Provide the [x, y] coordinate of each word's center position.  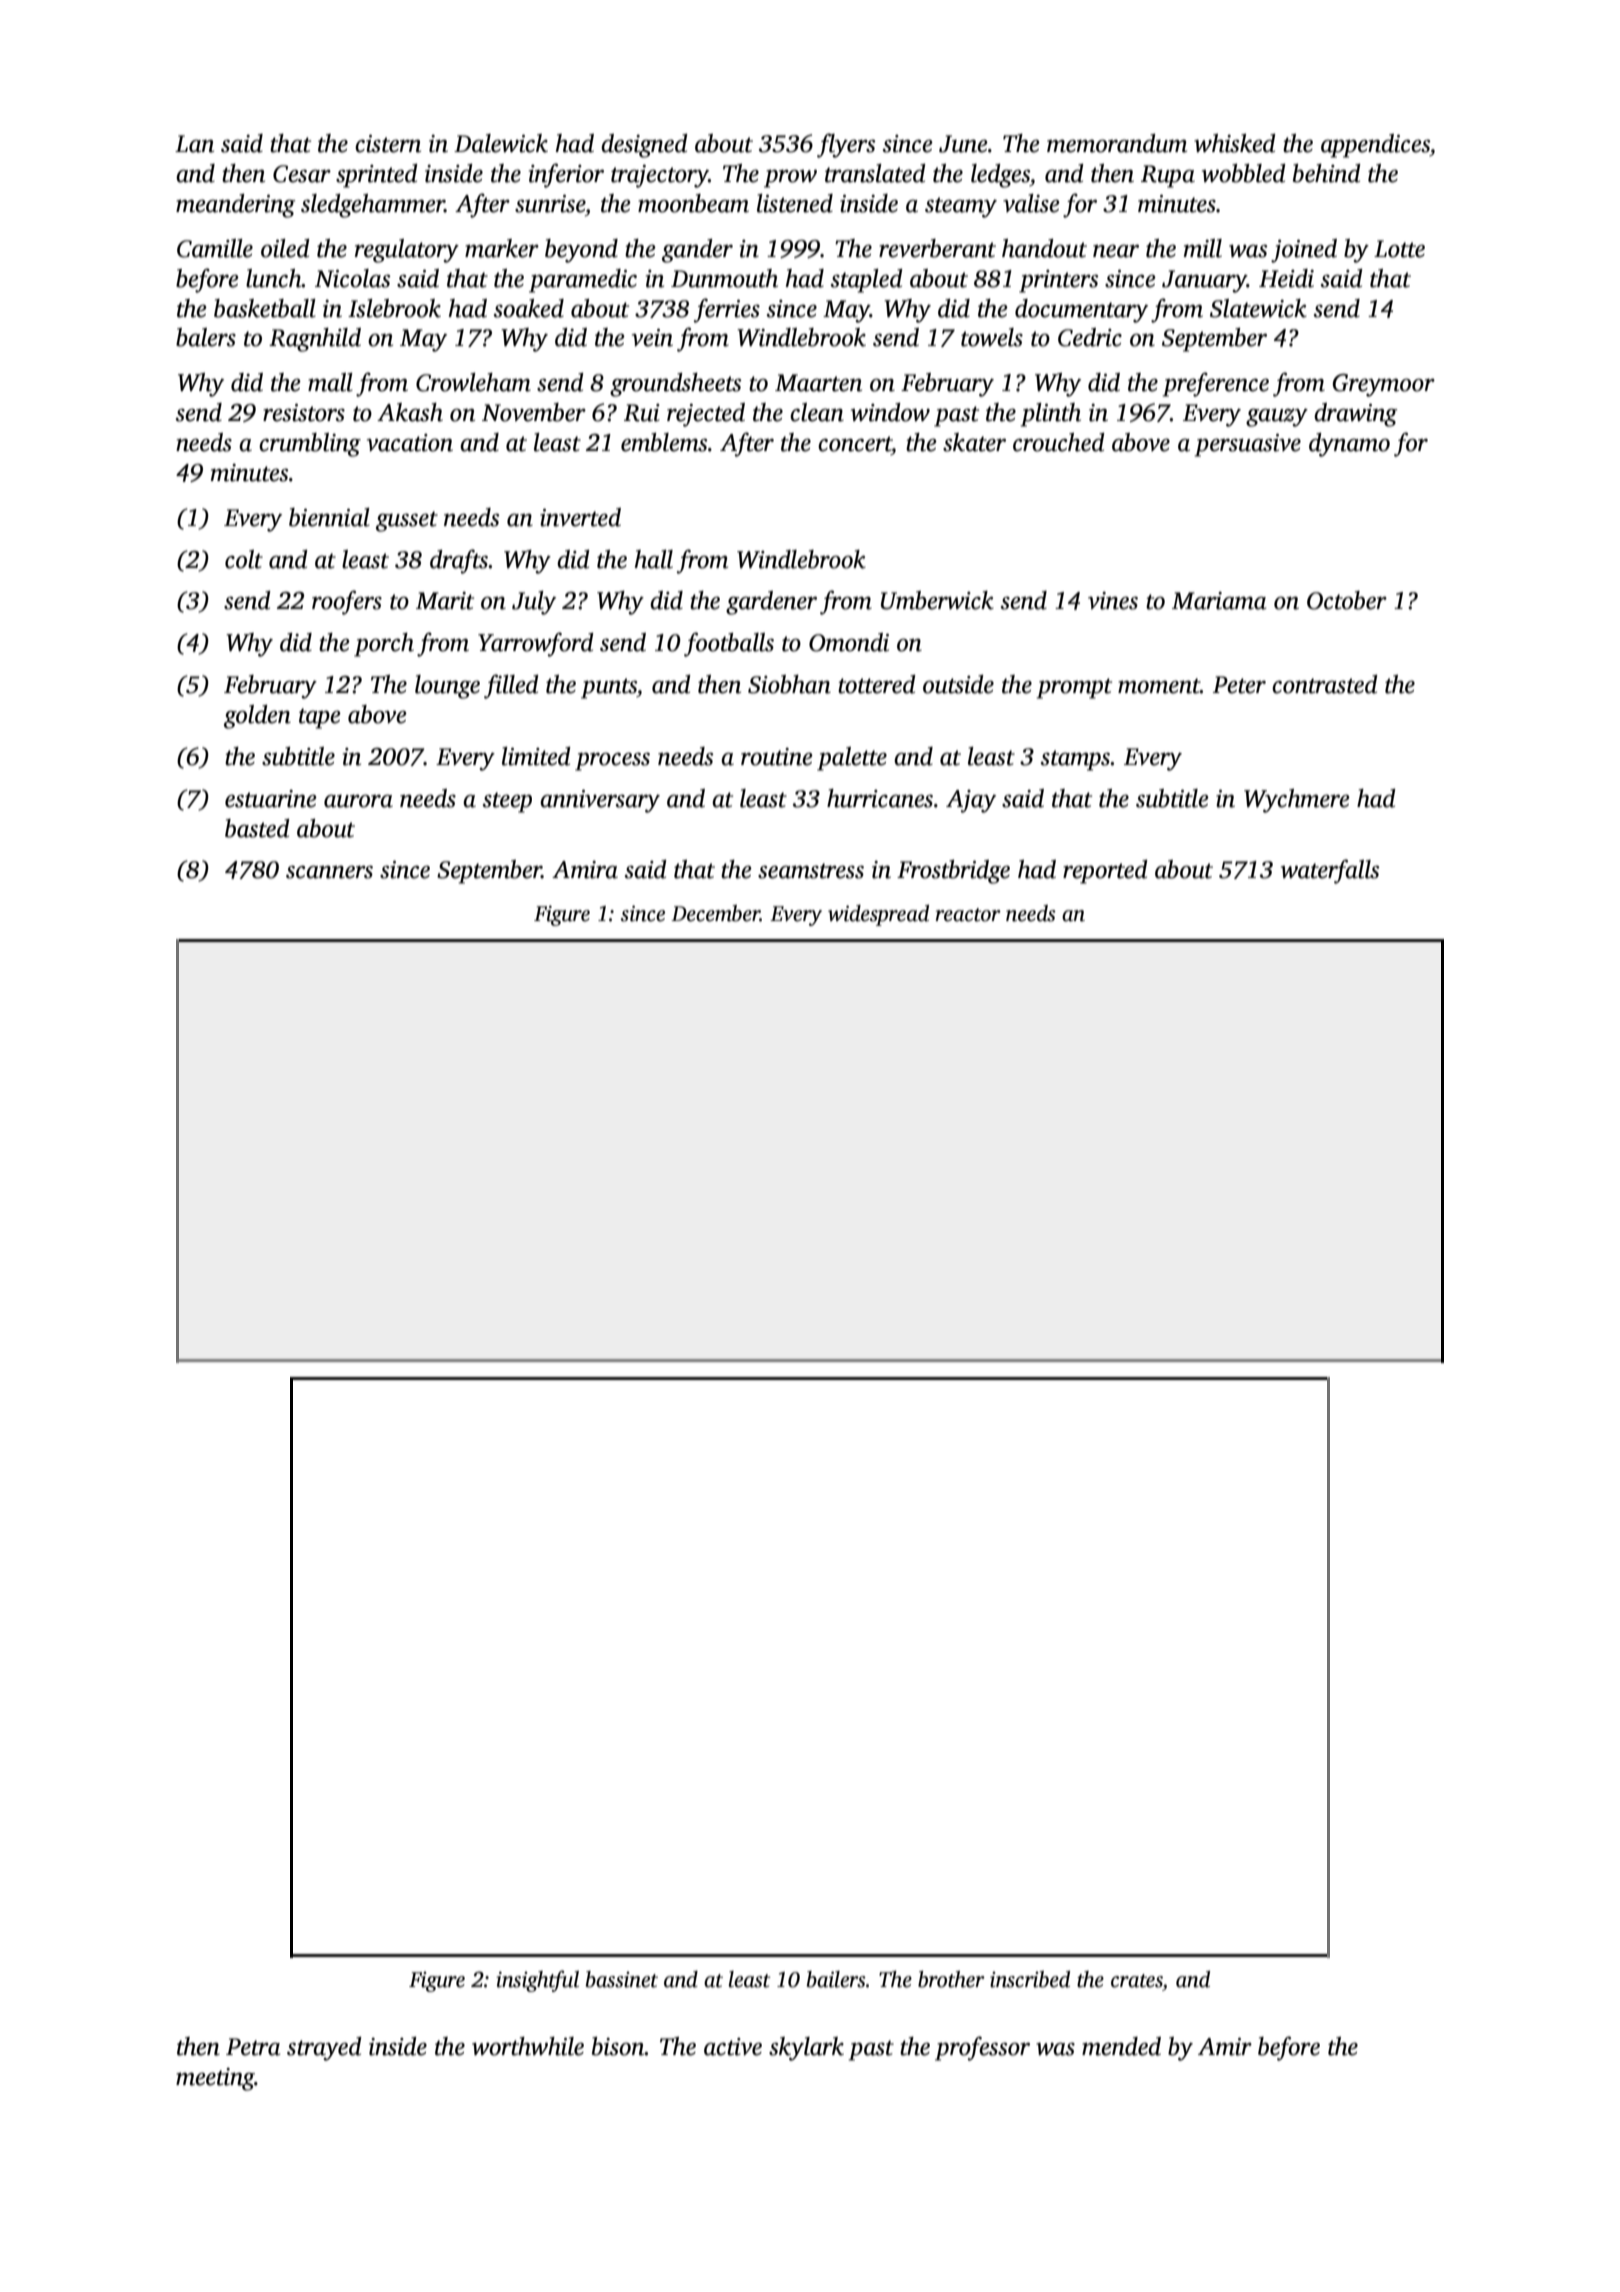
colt [244, 559]
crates [1137, 1981]
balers [206, 337]
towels [992, 337]
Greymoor [1384, 385]
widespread [878, 915]
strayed [324, 2049]
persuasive [1248, 445]
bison [618, 2046]
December [715, 913]
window [890, 412]
